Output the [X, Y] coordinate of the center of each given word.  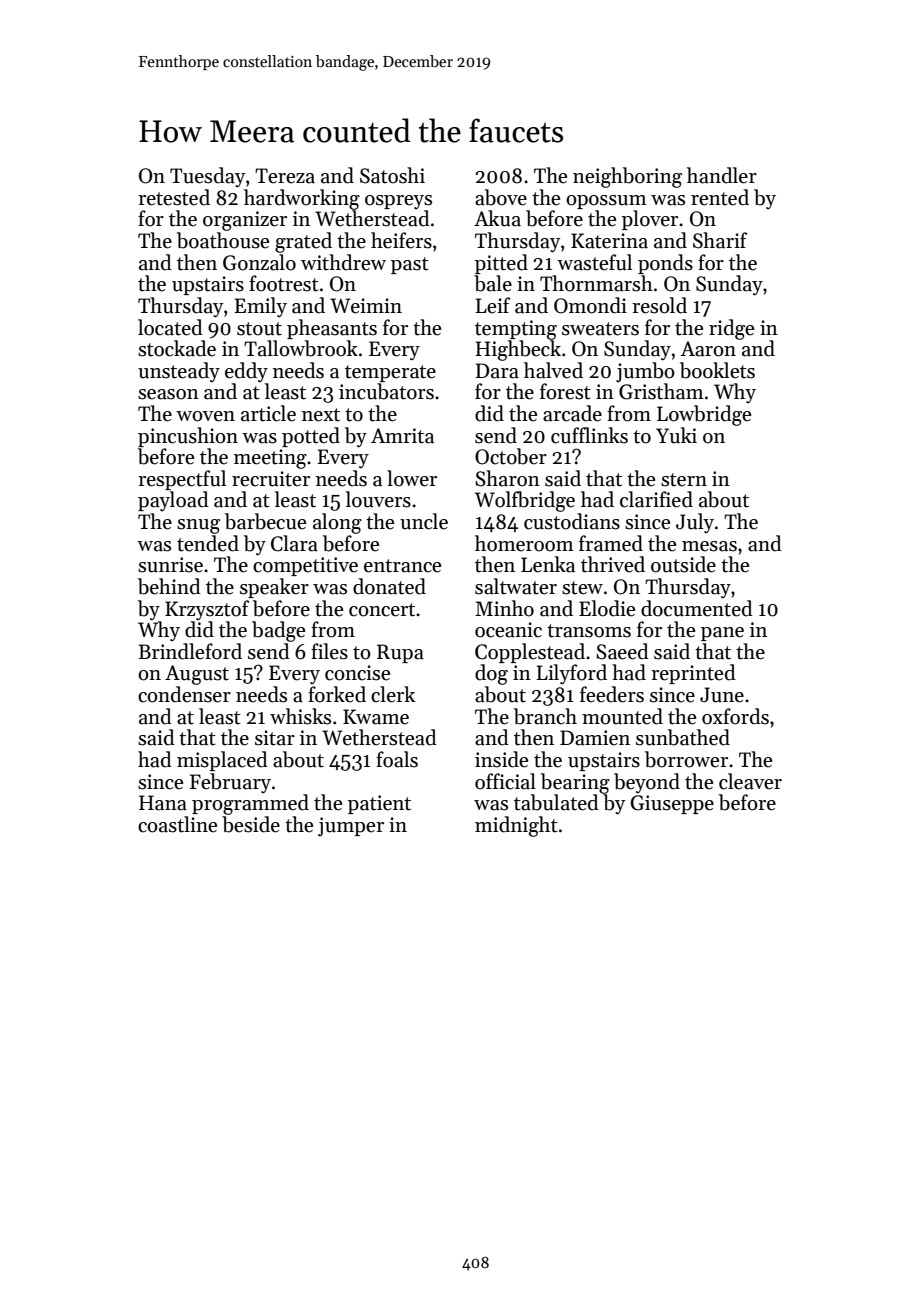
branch [545, 716]
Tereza [285, 176]
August [197, 675]
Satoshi [392, 175]
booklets [717, 370]
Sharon [507, 478]
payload [173, 501]
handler [722, 175]
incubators [386, 391]
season [168, 394]
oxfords [735, 716]
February [230, 783]
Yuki [676, 435]
